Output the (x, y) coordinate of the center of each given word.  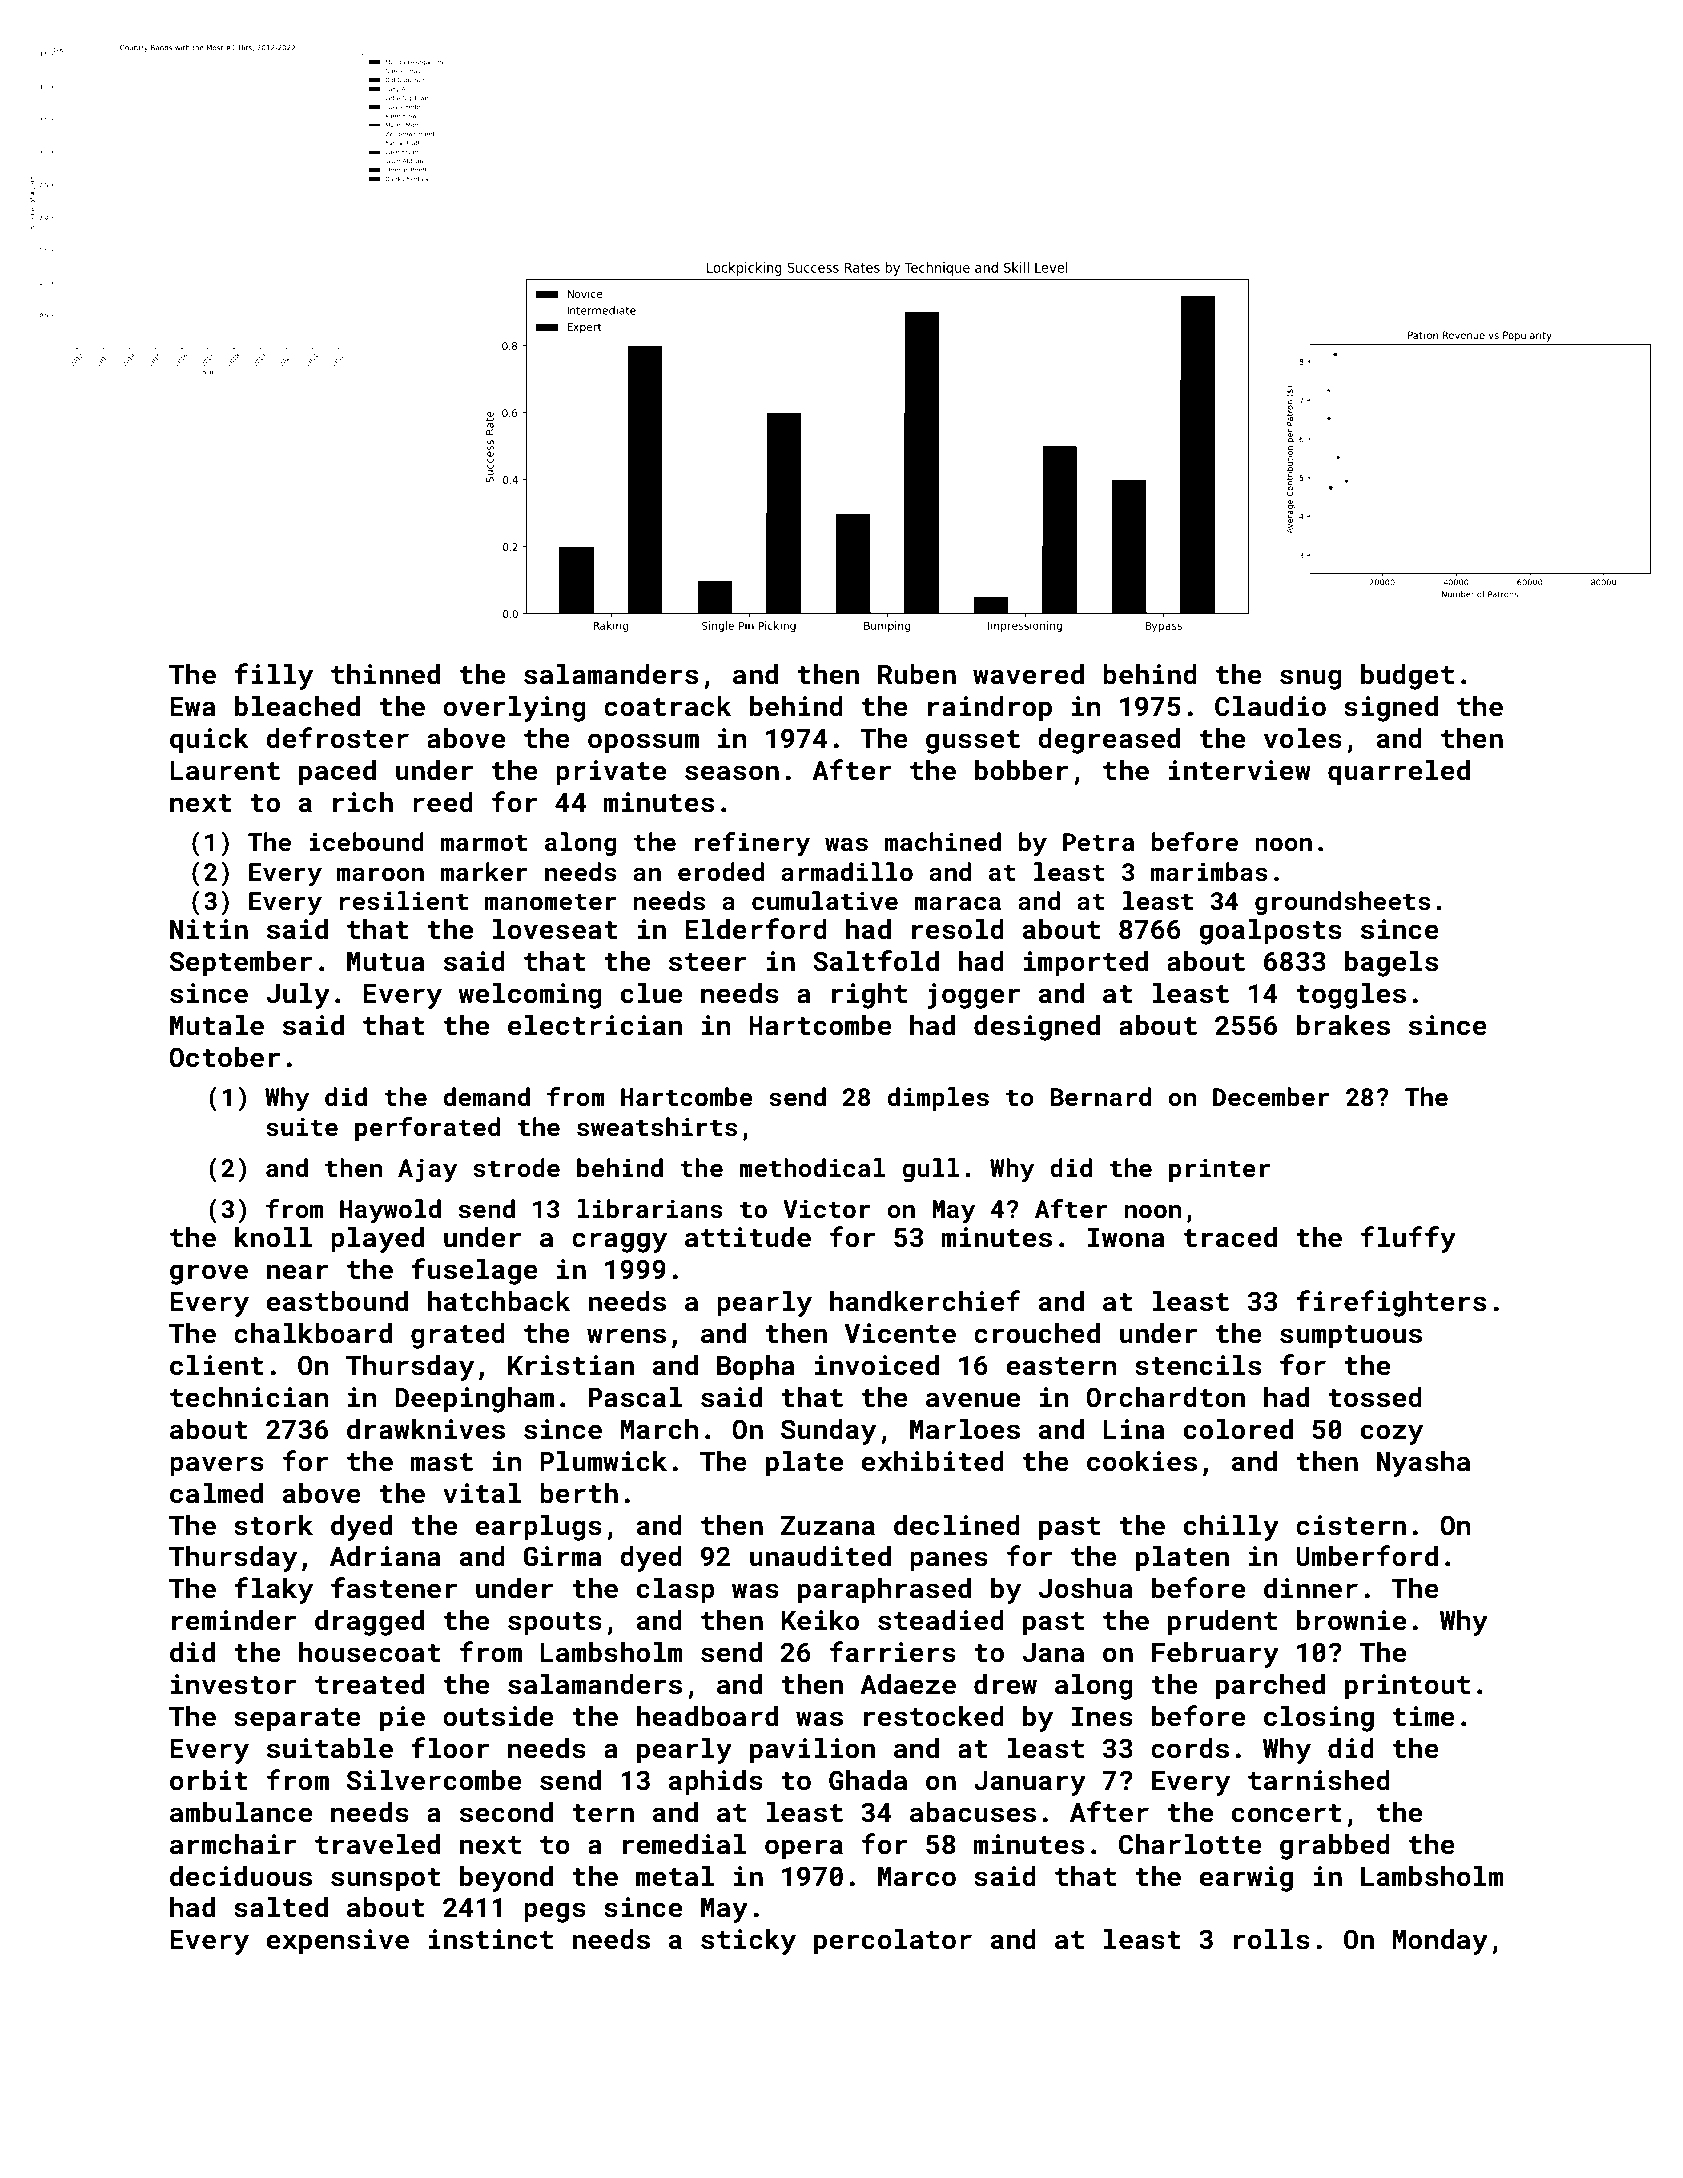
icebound (366, 841)
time (1424, 1716)
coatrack (667, 706)
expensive (337, 1942)
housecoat (370, 1652)
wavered (1028, 674)
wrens (626, 1336)
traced (1230, 1237)
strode (516, 1168)
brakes (1343, 1025)
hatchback (499, 1301)
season (732, 773)
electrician (595, 1025)
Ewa (193, 707)
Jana (1053, 1653)
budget (1407, 677)
